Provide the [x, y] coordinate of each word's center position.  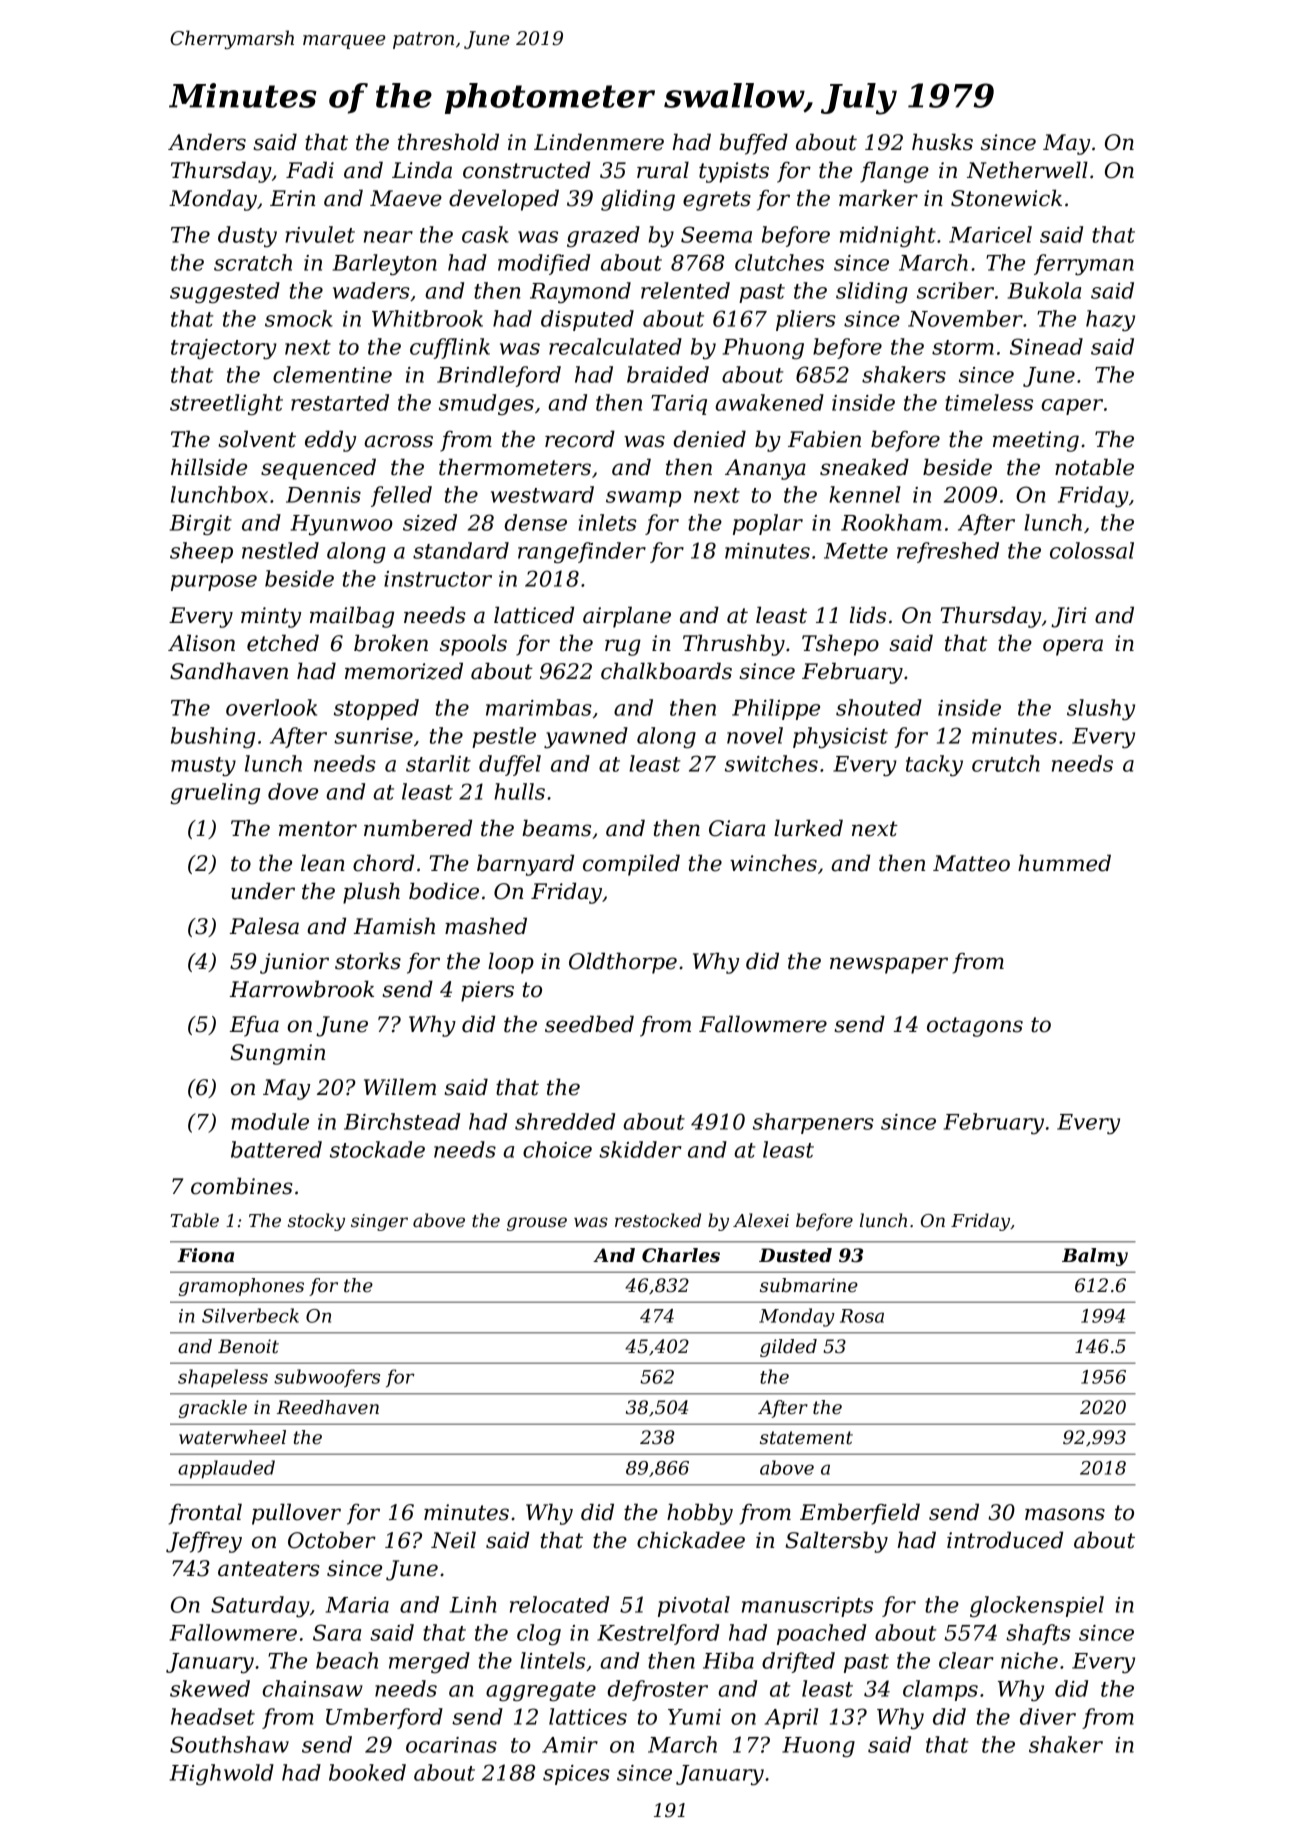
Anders [207, 142]
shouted [879, 707]
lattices [588, 1716]
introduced [1005, 1540]
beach [347, 1660]
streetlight [226, 405]
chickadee [691, 1540]
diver [1048, 1716]
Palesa [264, 926]
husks [942, 142]
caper [1072, 407]
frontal [205, 1514]
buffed [753, 144]
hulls [519, 791]
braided [668, 374]
